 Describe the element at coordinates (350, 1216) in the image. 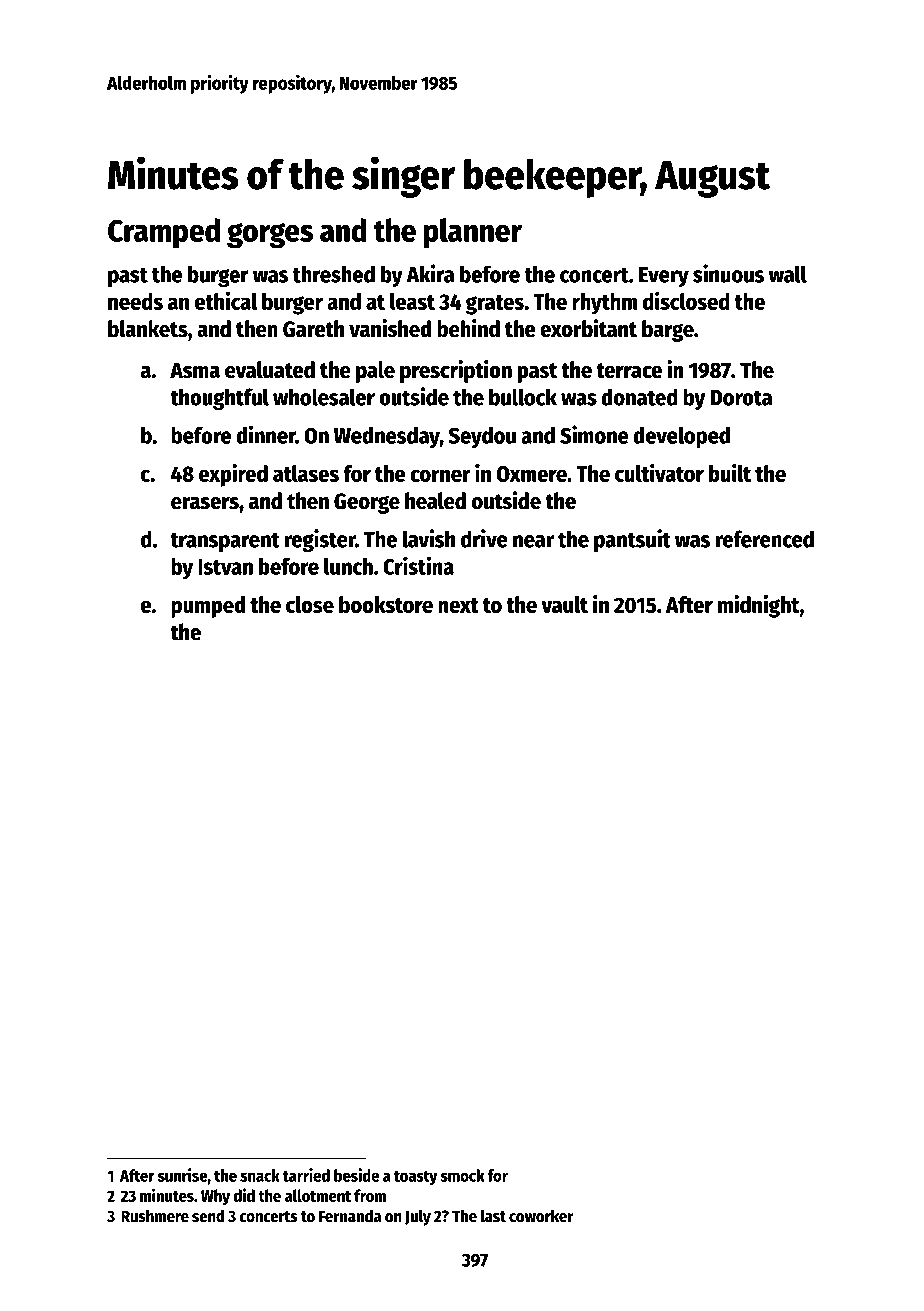

I see `Fernanda` at that location.
